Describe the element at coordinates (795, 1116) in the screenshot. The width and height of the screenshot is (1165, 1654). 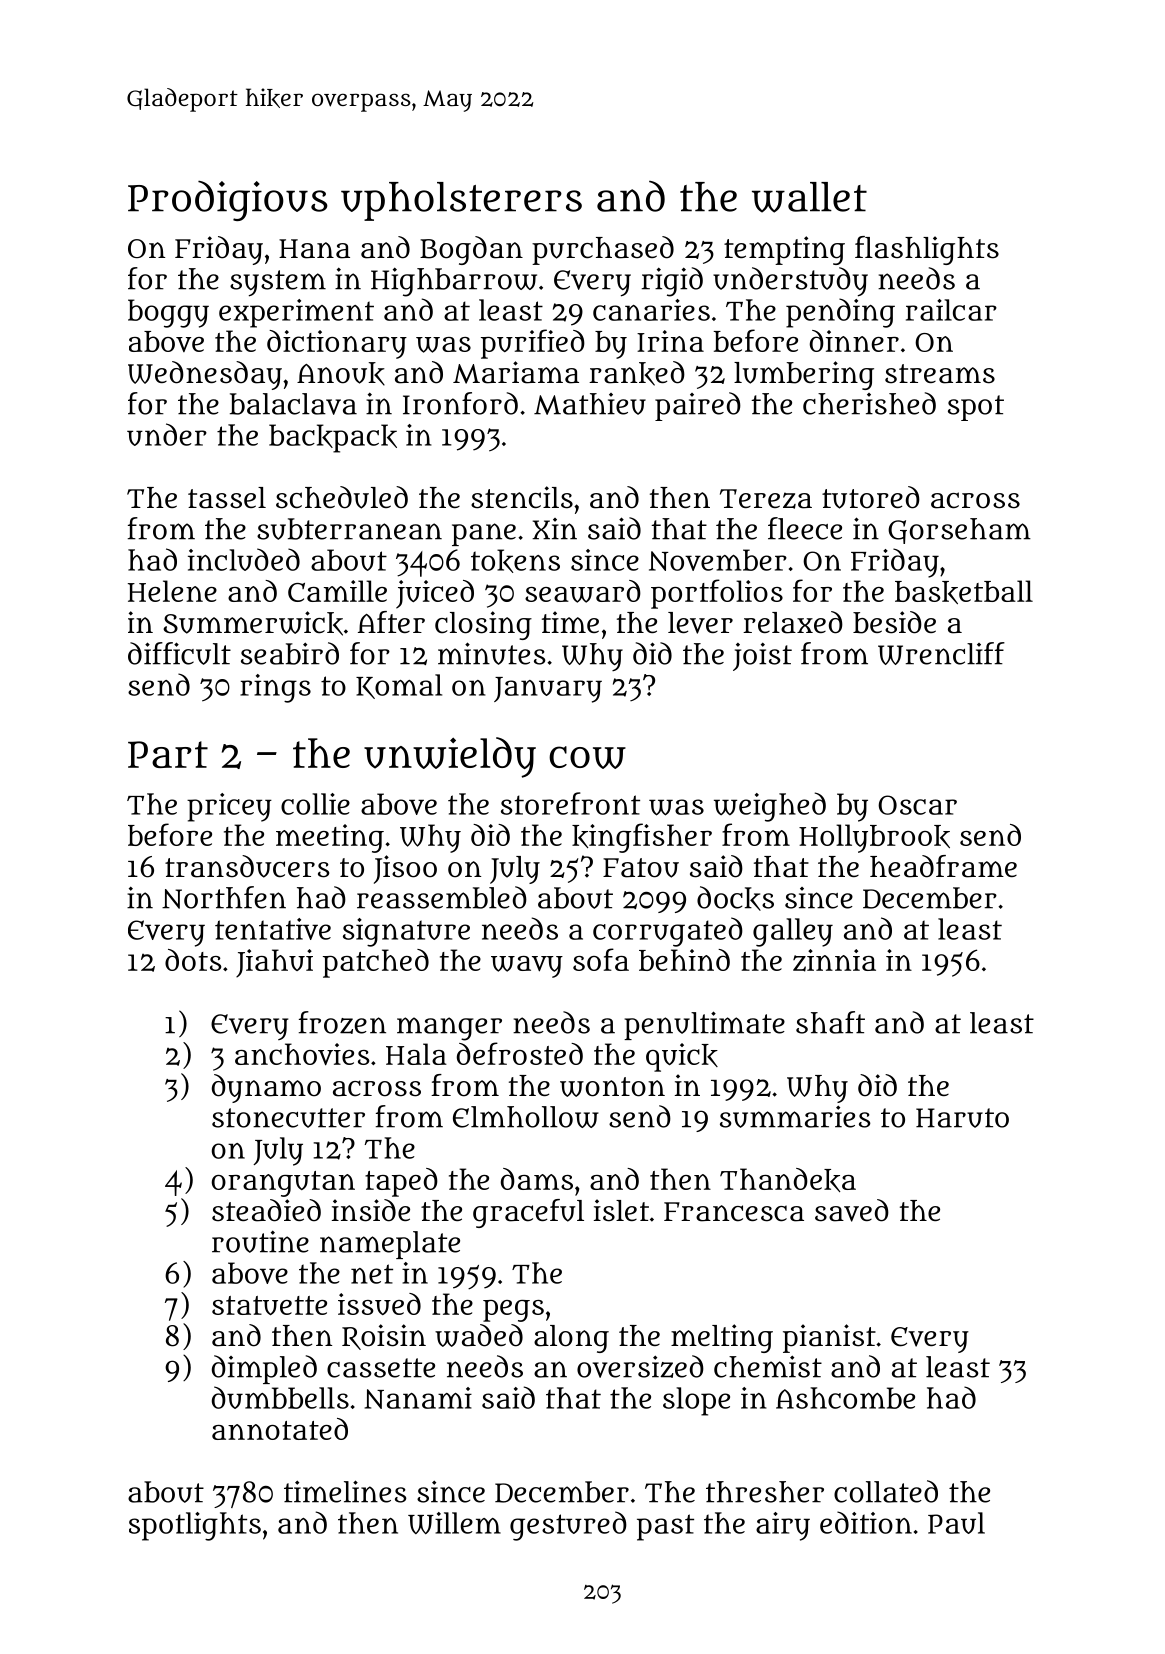
I see `summaries` at that location.
